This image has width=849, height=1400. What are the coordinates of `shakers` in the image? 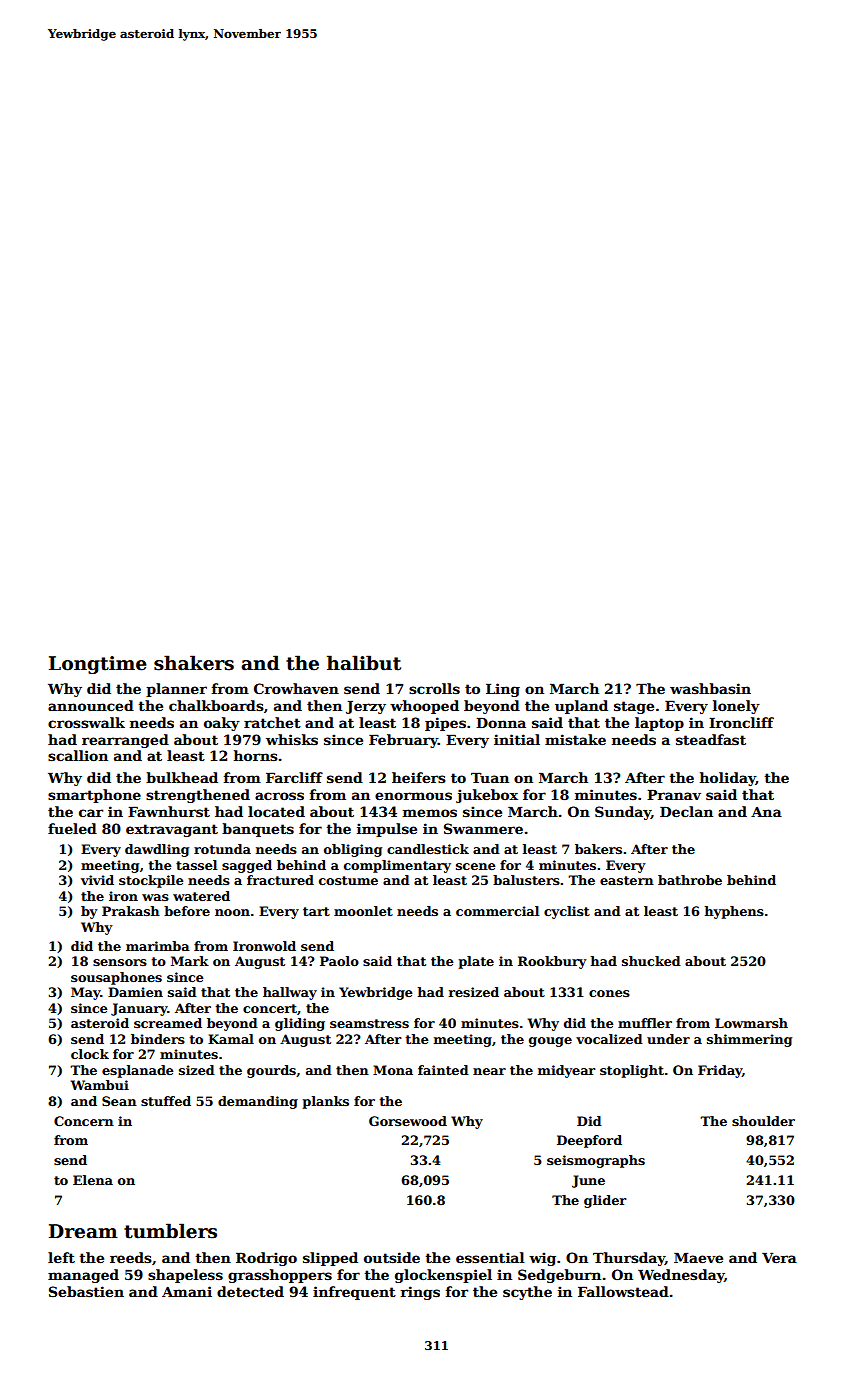 It's located at (194, 663).
